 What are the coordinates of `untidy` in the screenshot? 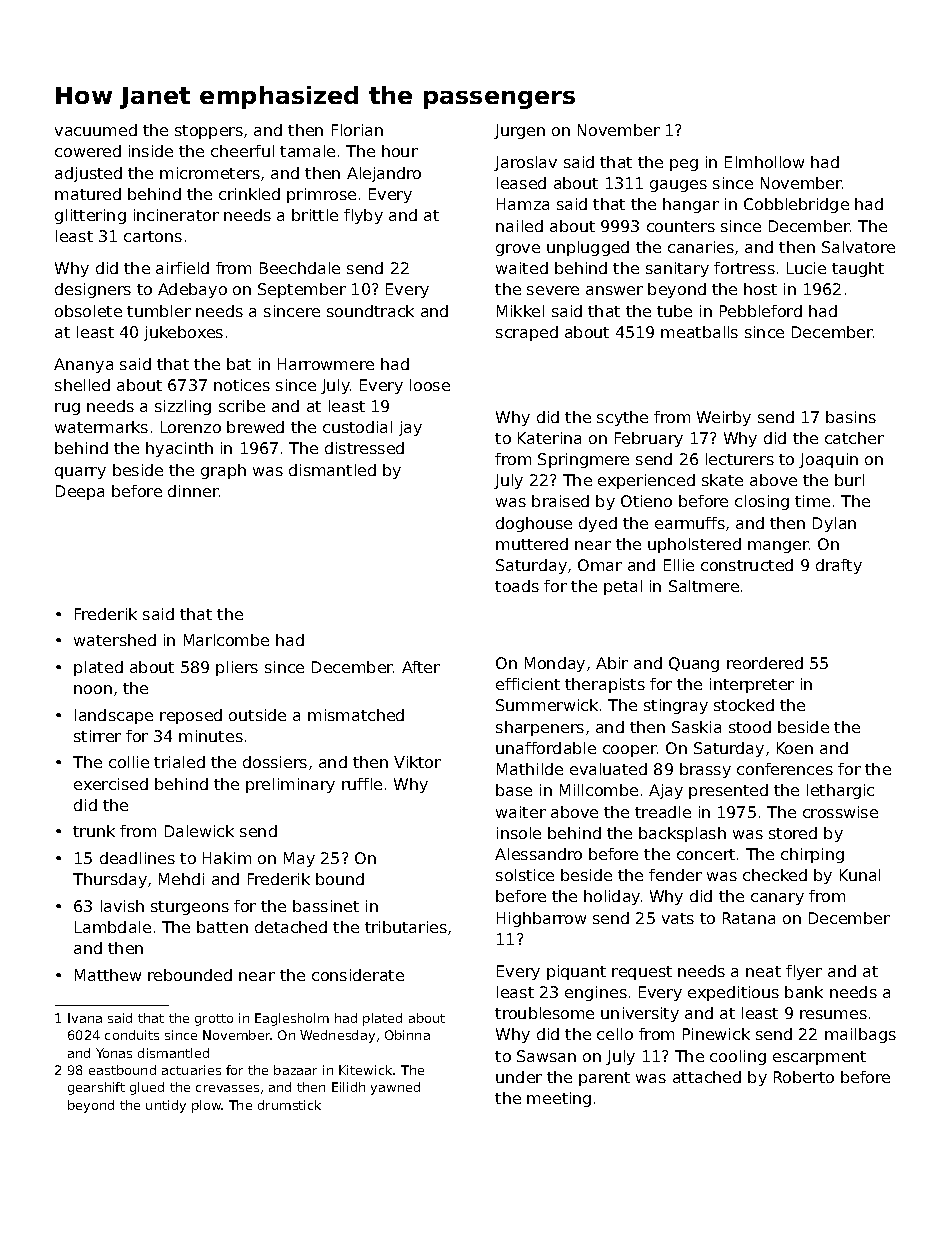 It's located at (166, 1106).
